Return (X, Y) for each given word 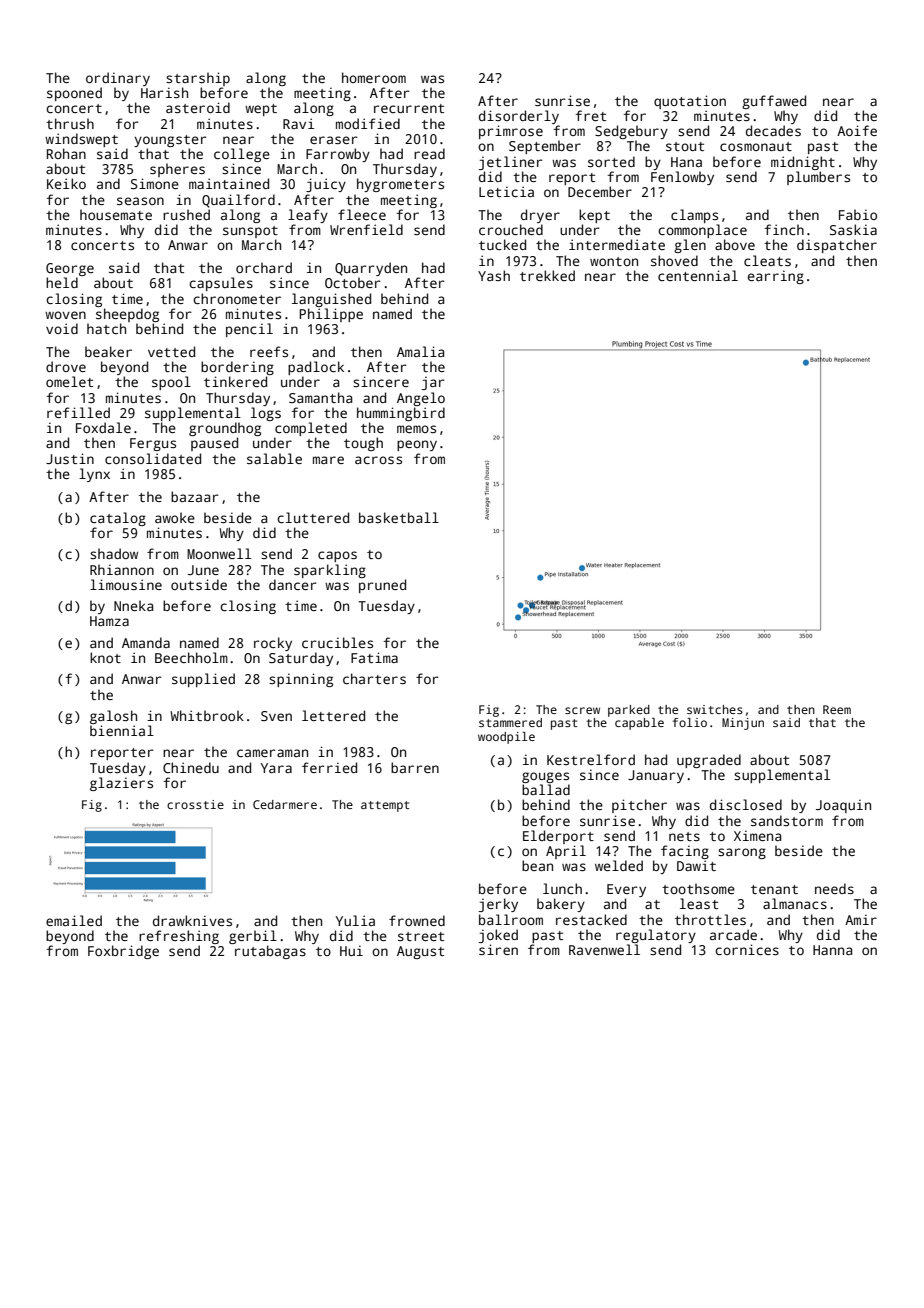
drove (66, 366)
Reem (837, 709)
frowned (417, 920)
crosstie (195, 804)
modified (368, 123)
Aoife (857, 130)
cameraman (272, 753)
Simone (155, 183)
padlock (316, 368)
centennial (698, 275)
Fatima (374, 657)
